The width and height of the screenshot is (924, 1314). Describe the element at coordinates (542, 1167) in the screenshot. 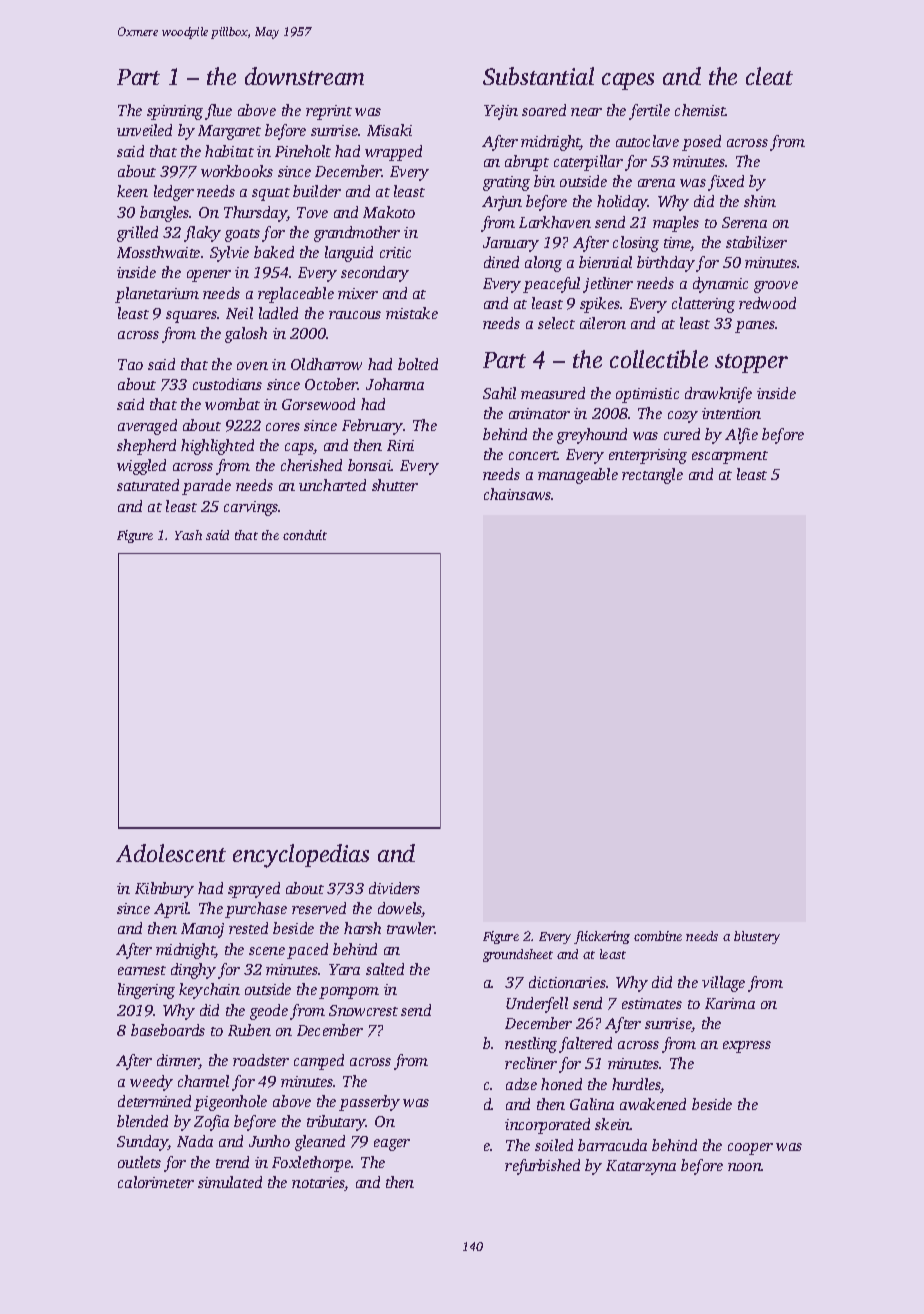

I see `refurbished` at that location.
